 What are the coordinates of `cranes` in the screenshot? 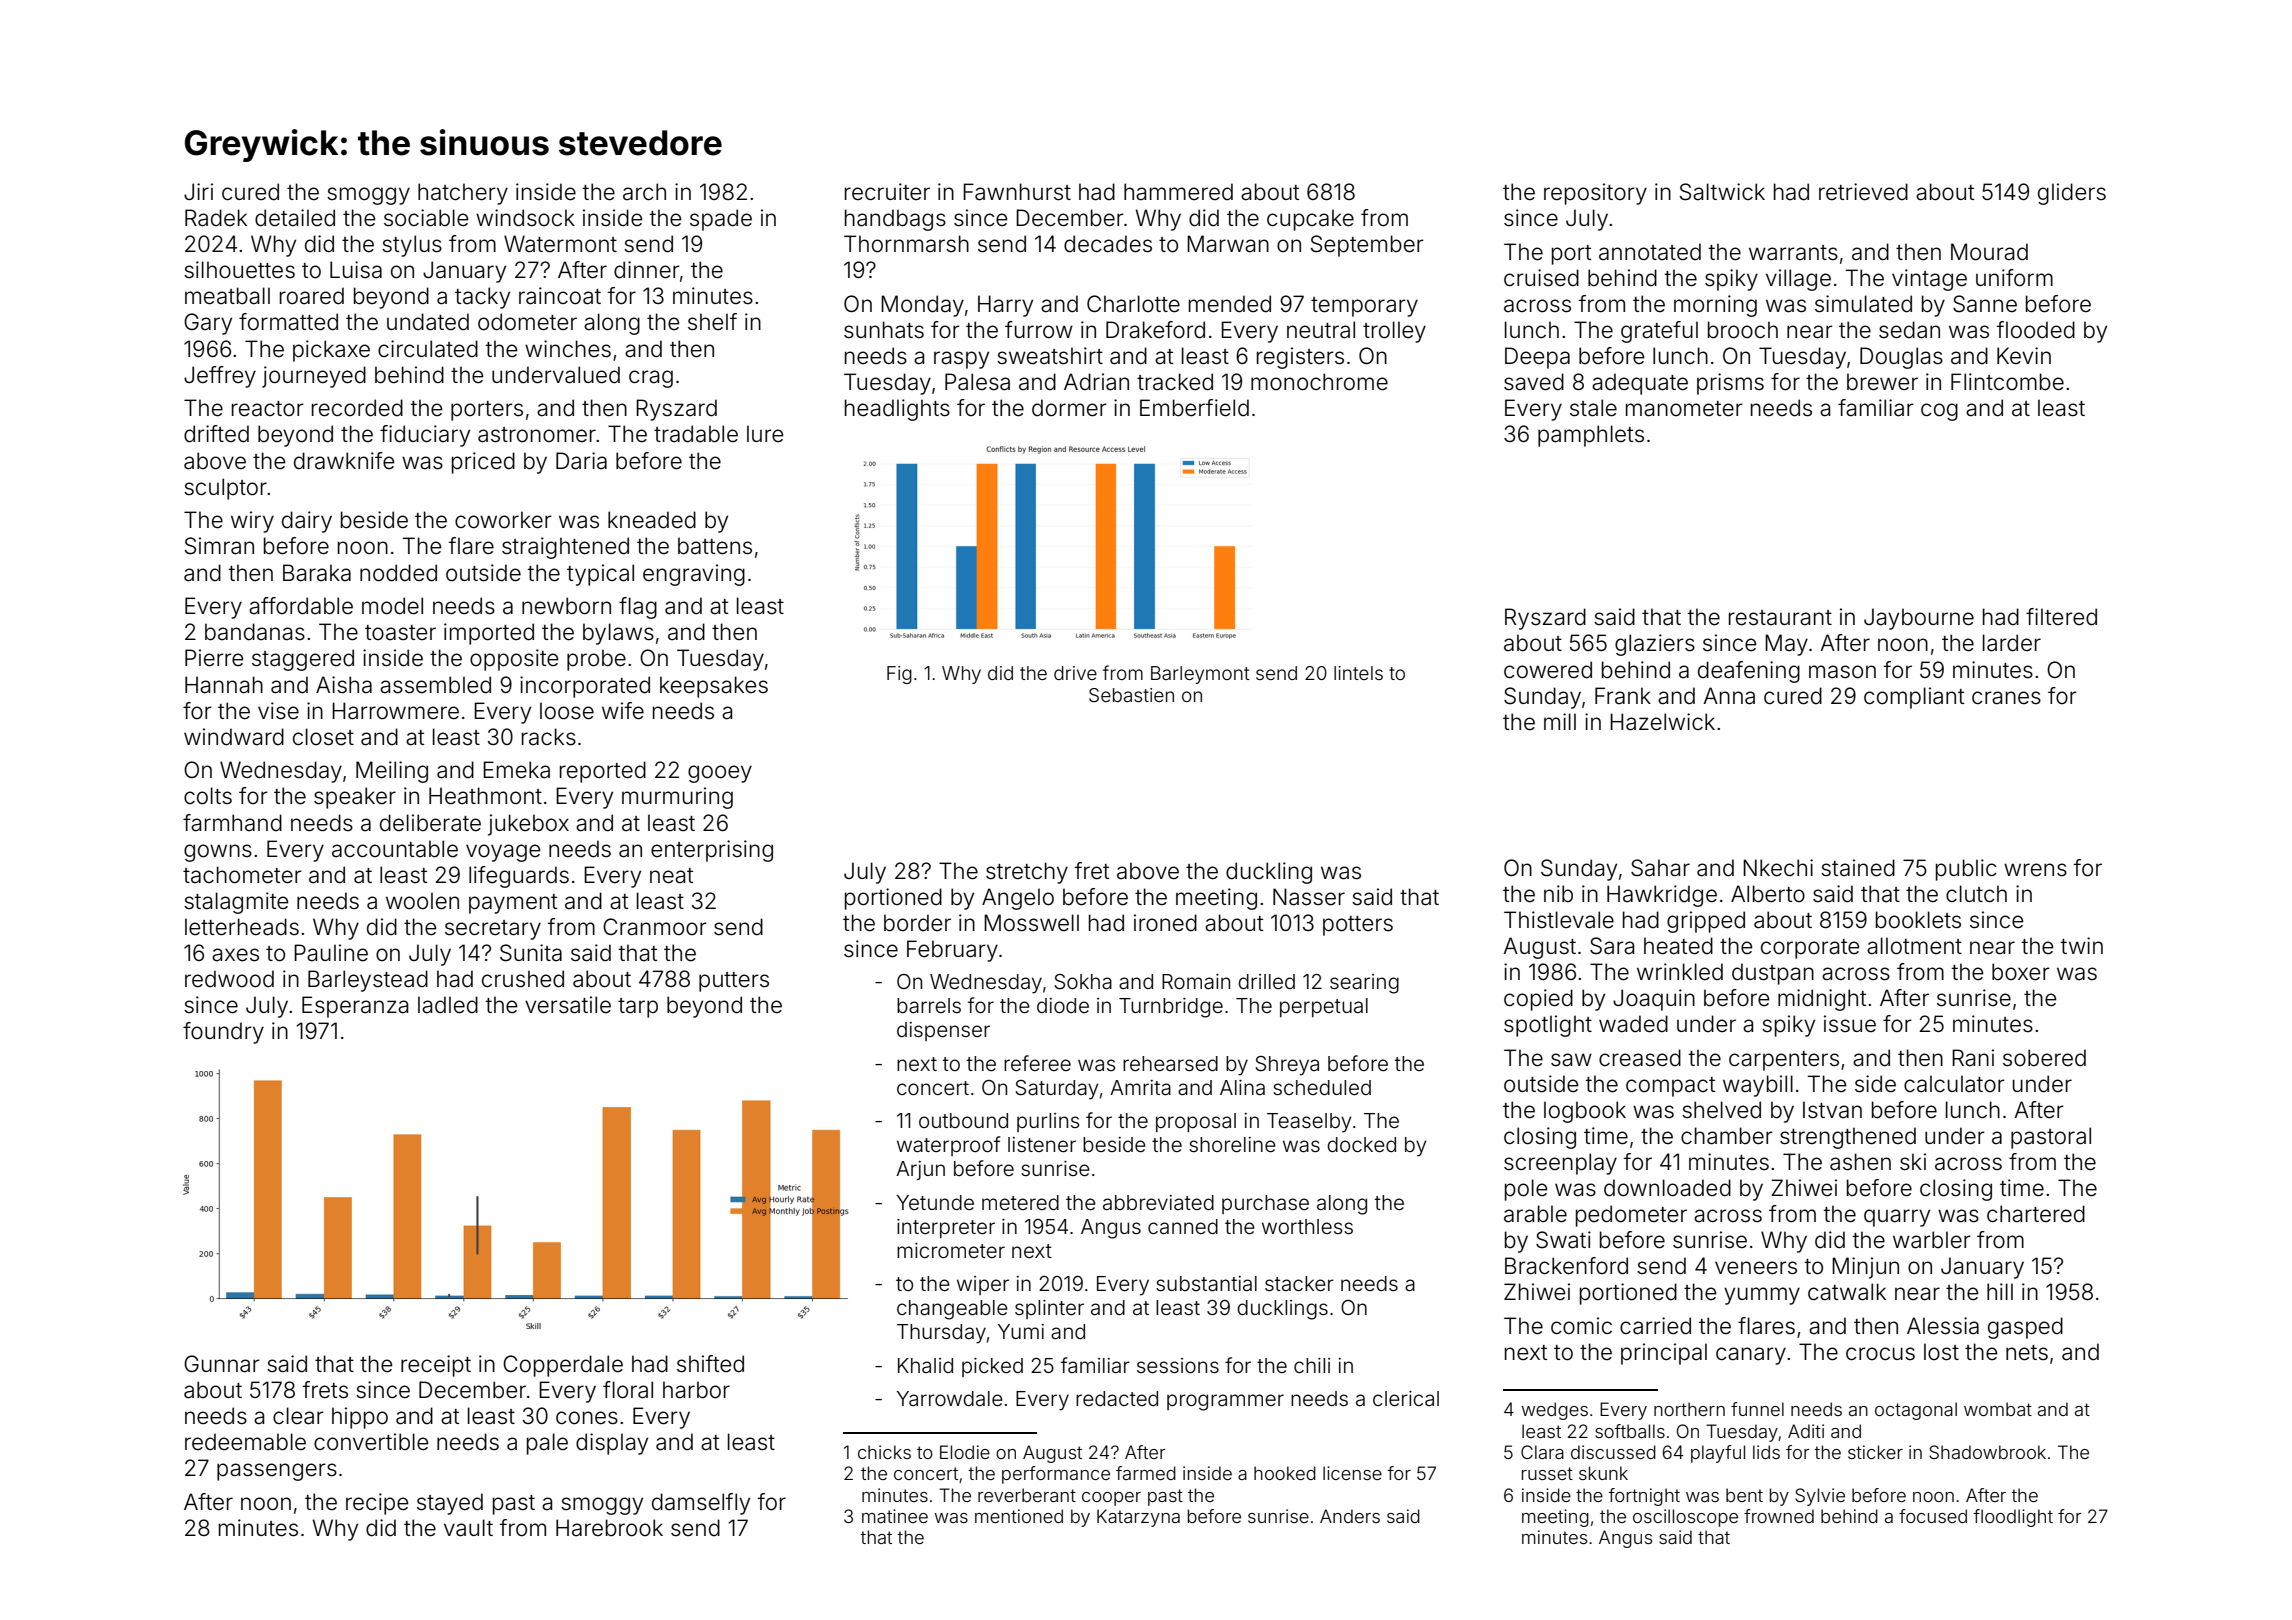 It's located at (2006, 698).
